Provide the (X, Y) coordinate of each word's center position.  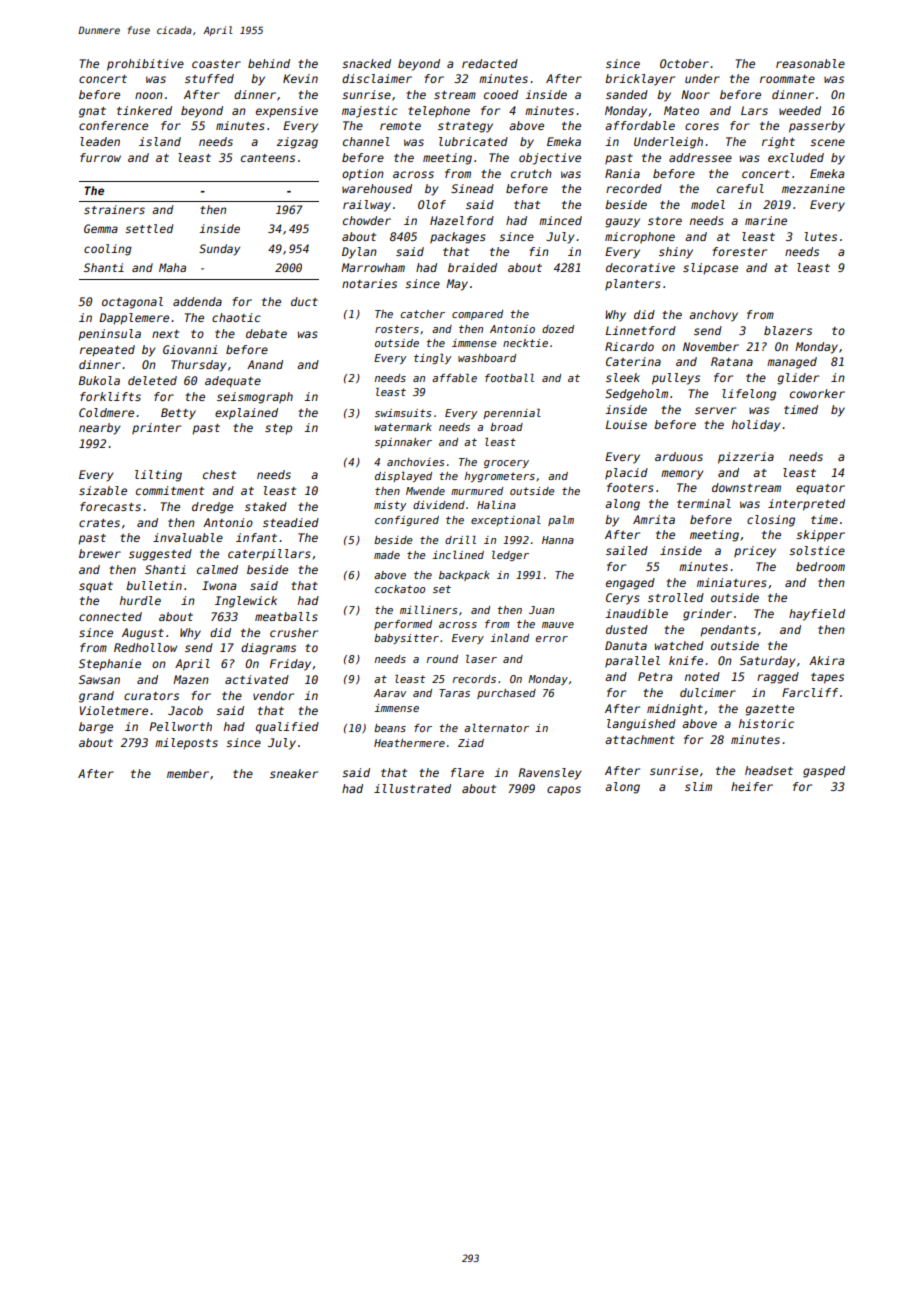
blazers (788, 330)
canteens (268, 158)
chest (219, 474)
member (188, 773)
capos (564, 791)
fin (539, 251)
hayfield (817, 615)
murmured (477, 491)
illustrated (412, 788)
